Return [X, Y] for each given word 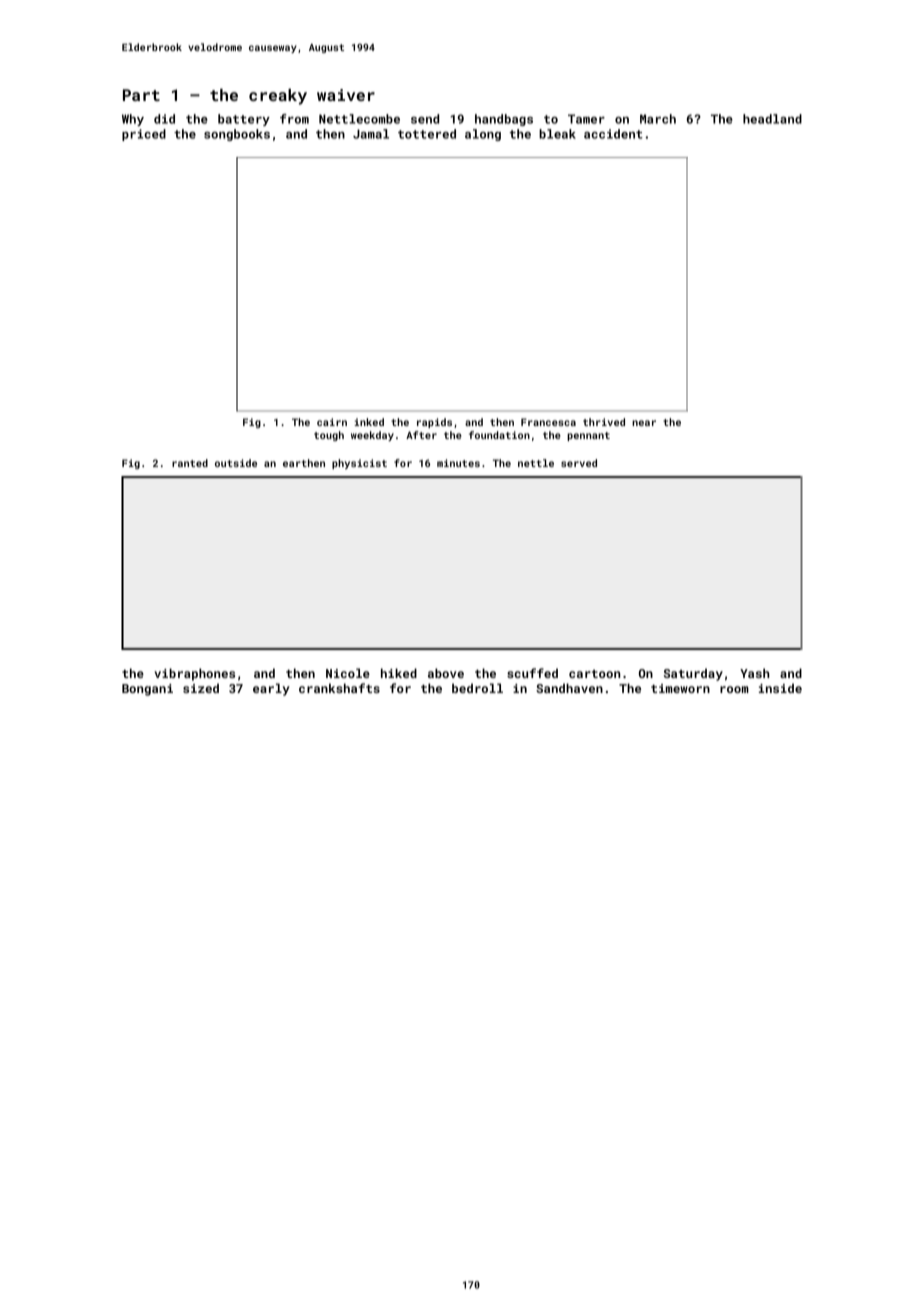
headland [772, 119]
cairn [332, 422]
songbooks [237, 135]
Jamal [371, 134]
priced [144, 135]
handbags [504, 120]
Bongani [147, 690]
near [644, 423]
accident [613, 134]
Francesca [548, 422]
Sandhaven [569, 688]
